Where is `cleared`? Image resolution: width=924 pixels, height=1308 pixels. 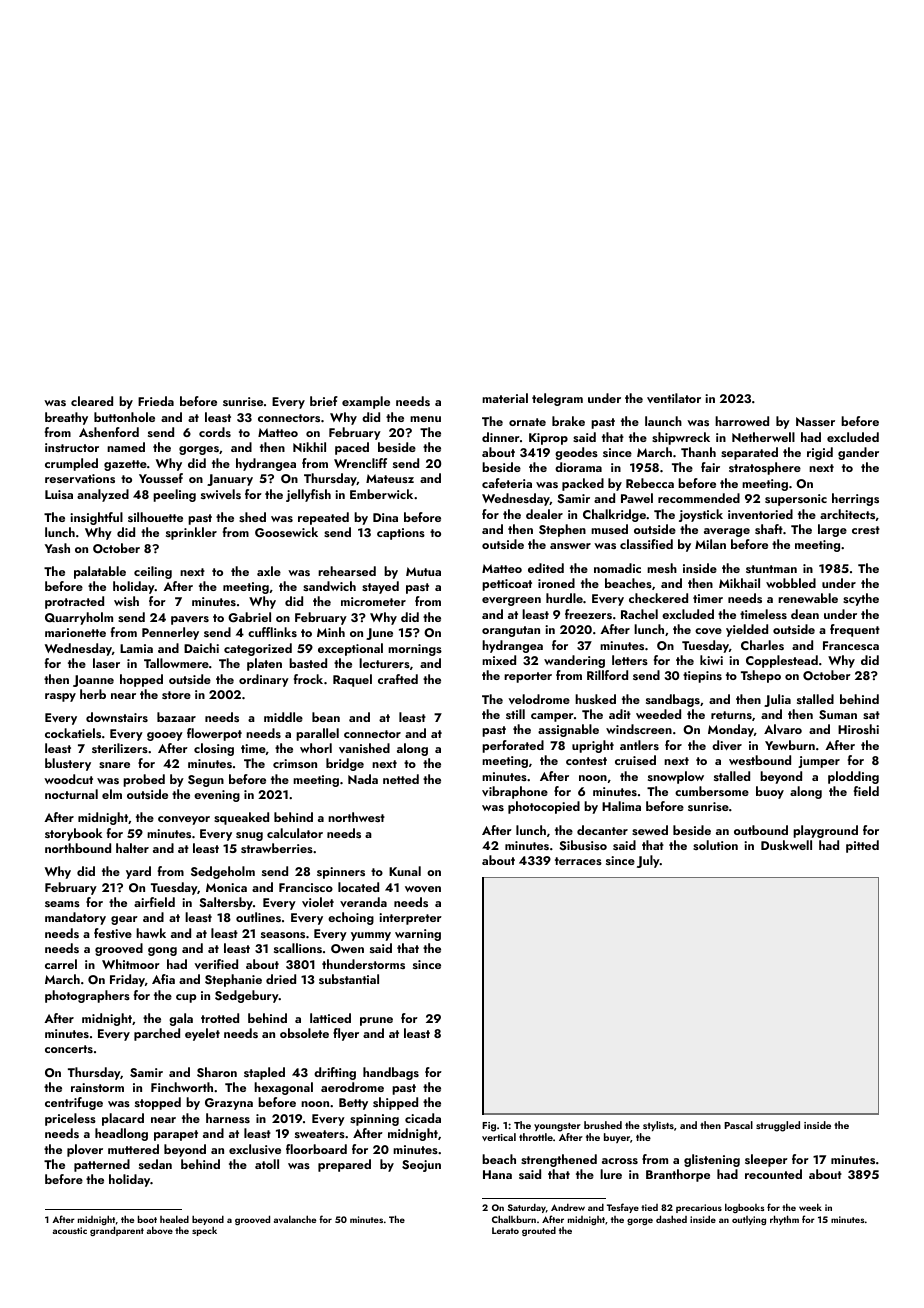 cleared is located at coordinates (92, 401).
